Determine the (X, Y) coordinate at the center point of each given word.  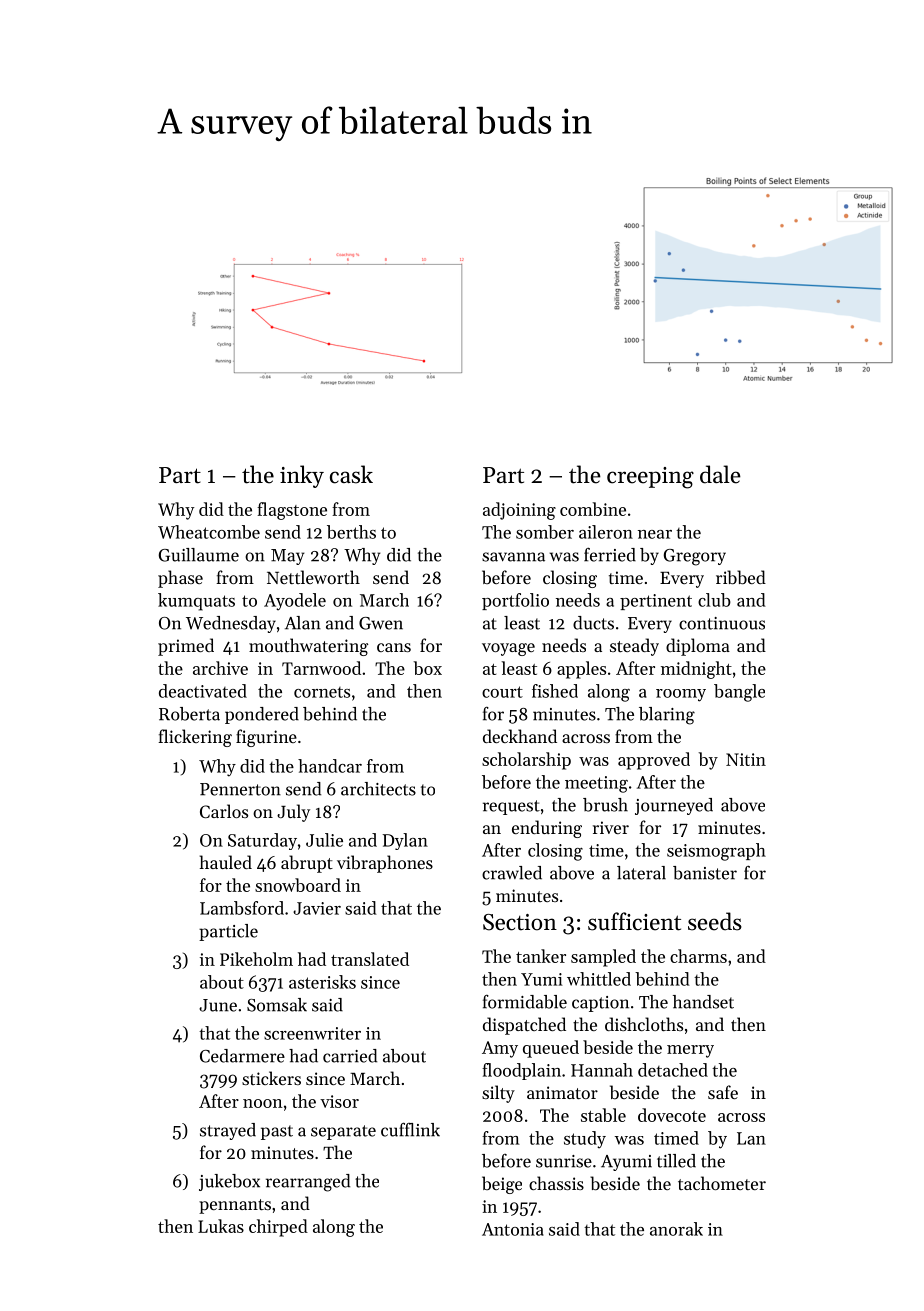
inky (302, 476)
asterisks (322, 982)
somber (545, 532)
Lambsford (242, 908)
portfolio (515, 601)
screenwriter (312, 1033)
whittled (599, 979)
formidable (525, 1002)
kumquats (196, 602)
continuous (722, 623)
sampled (603, 958)
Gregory (695, 557)
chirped (278, 1228)
